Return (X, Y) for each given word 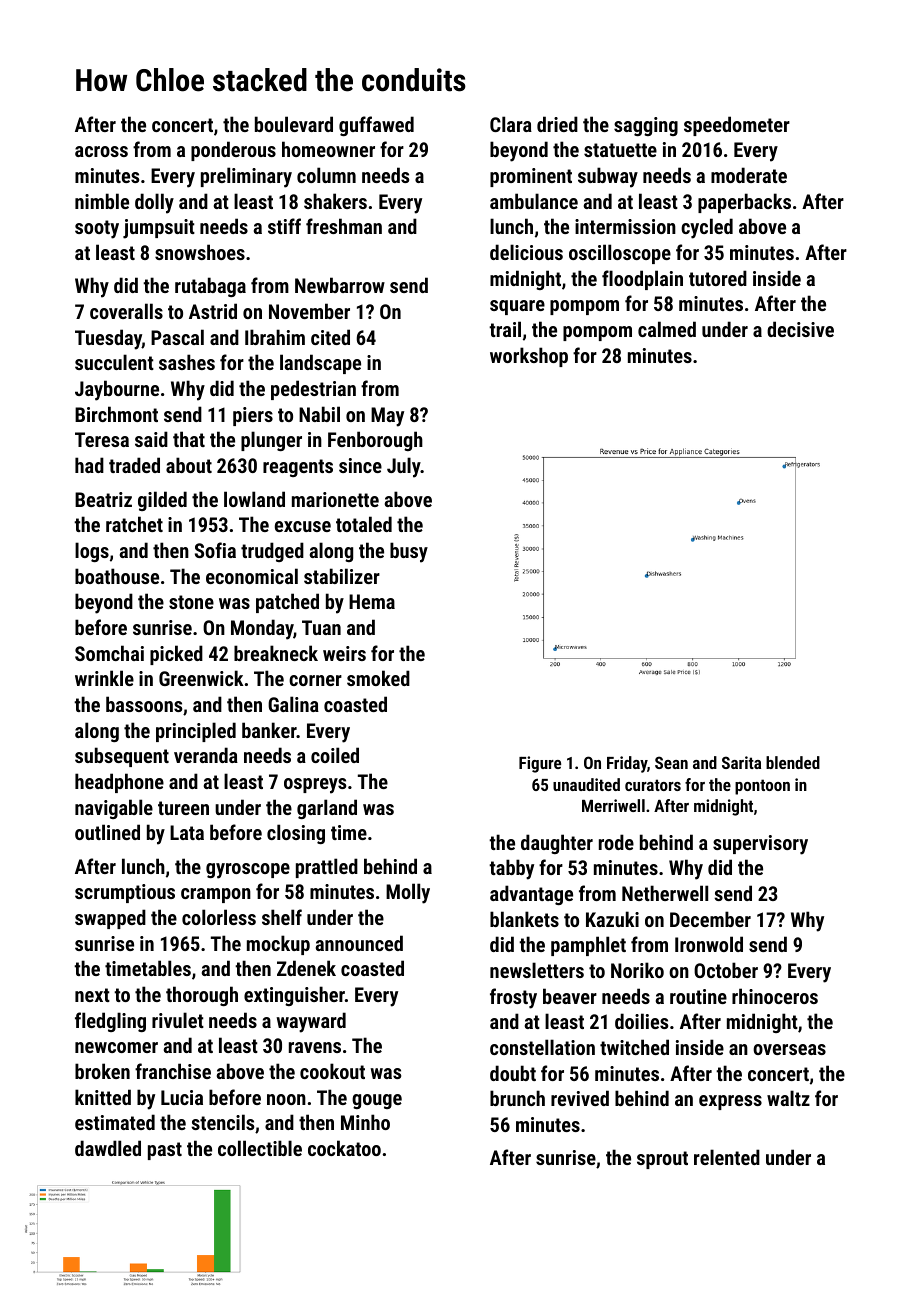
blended (793, 762)
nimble (102, 201)
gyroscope (248, 871)
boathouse (117, 576)
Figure (540, 764)
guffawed (376, 126)
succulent (114, 362)
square (517, 307)
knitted (103, 1097)
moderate (749, 175)
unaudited (586, 784)
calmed (667, 329)
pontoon (762, 787)
